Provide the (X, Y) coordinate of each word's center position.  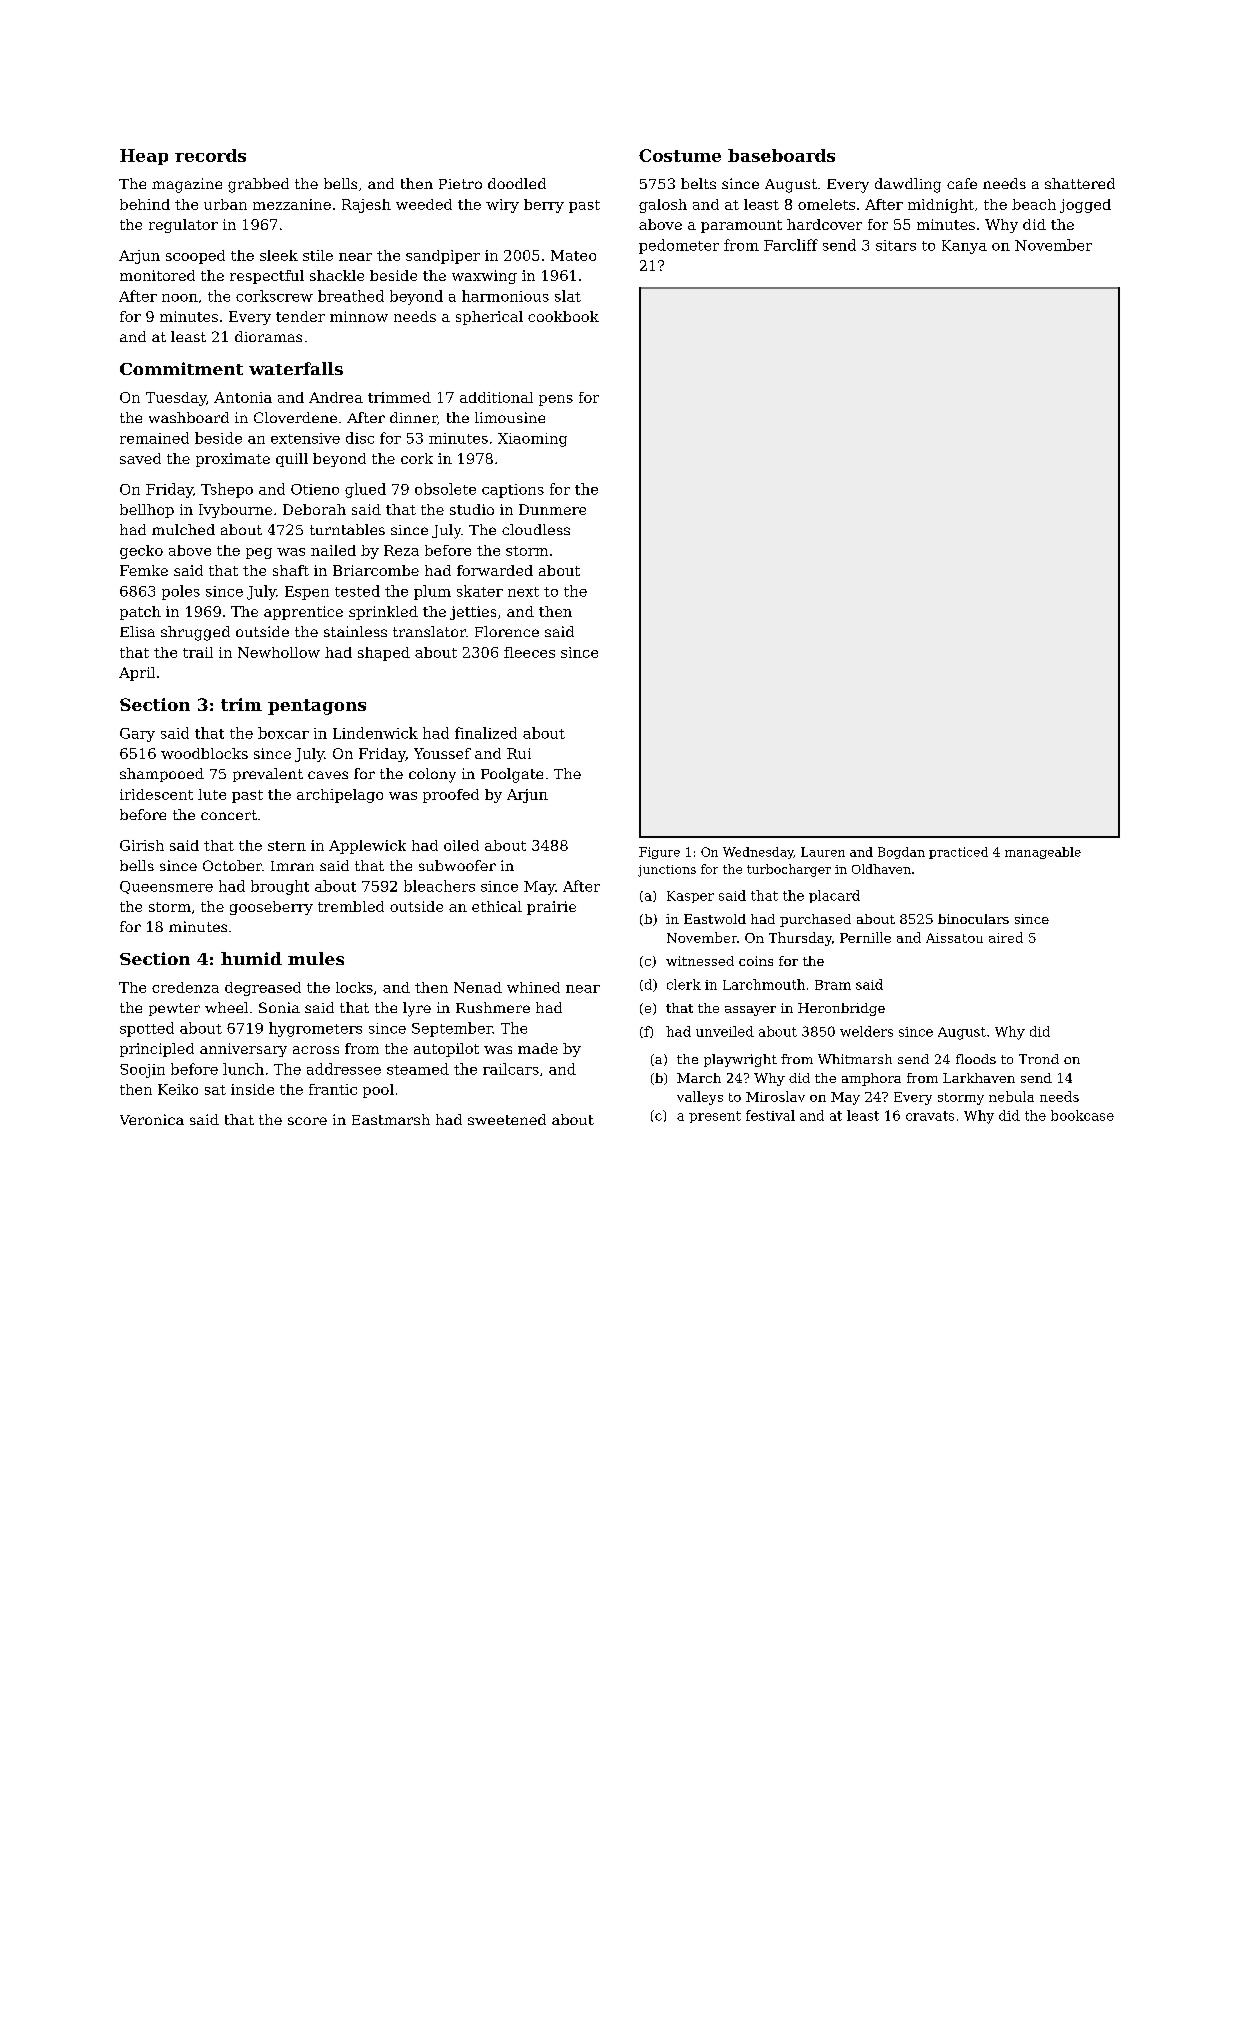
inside (252, 1089)
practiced (958, 853)
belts (698, 183)
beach (1034, 204)
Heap (144, 157)
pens (556, 400)
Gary (137, 735)
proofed (451, 796)
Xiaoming (532, 440)
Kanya (964, 247)
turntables (347, 529)
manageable (1043, 853)
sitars (896, 245)
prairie (551, 908)
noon (180, 298)
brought (280, 887)
